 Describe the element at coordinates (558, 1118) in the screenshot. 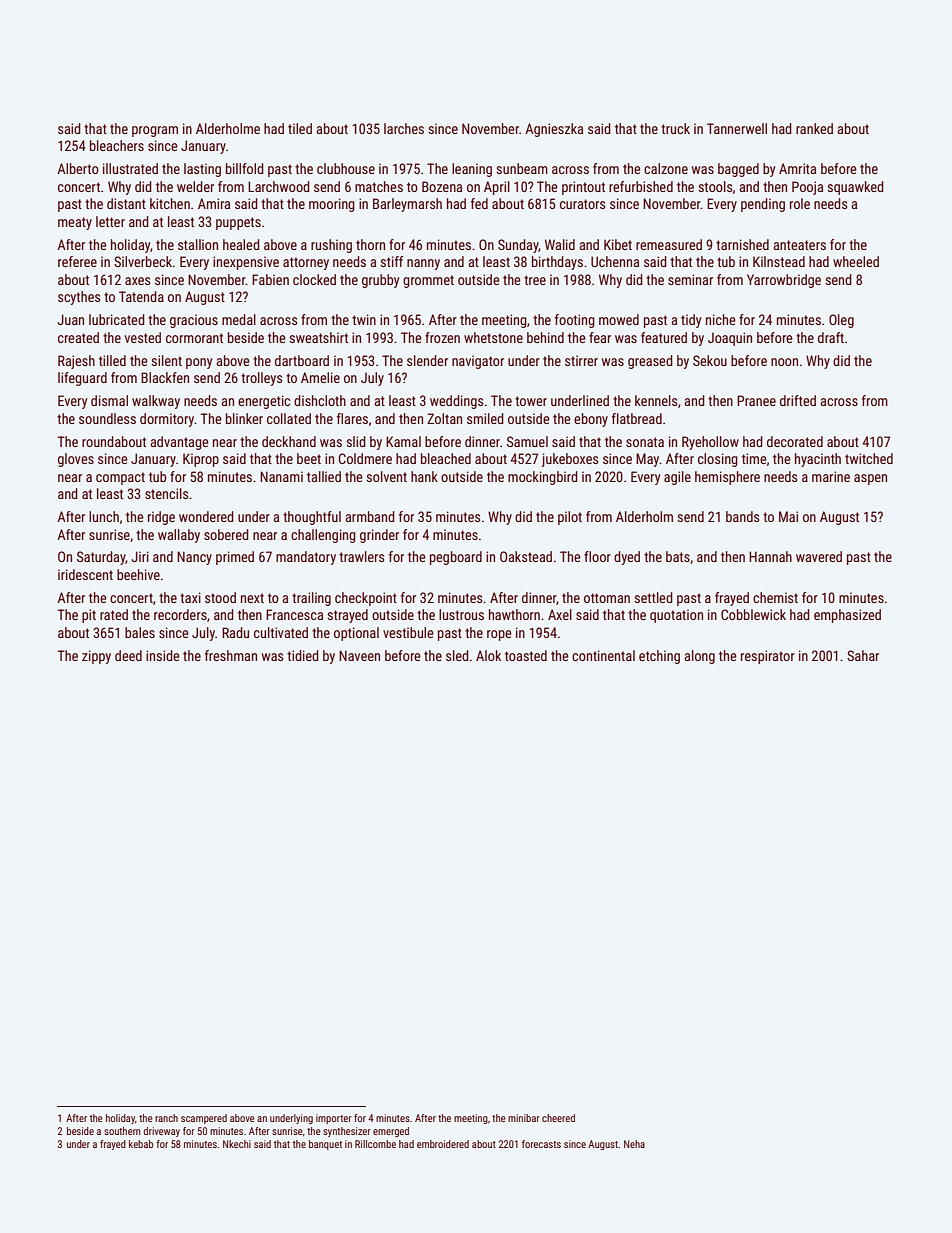

I see `cheered` at that location.
